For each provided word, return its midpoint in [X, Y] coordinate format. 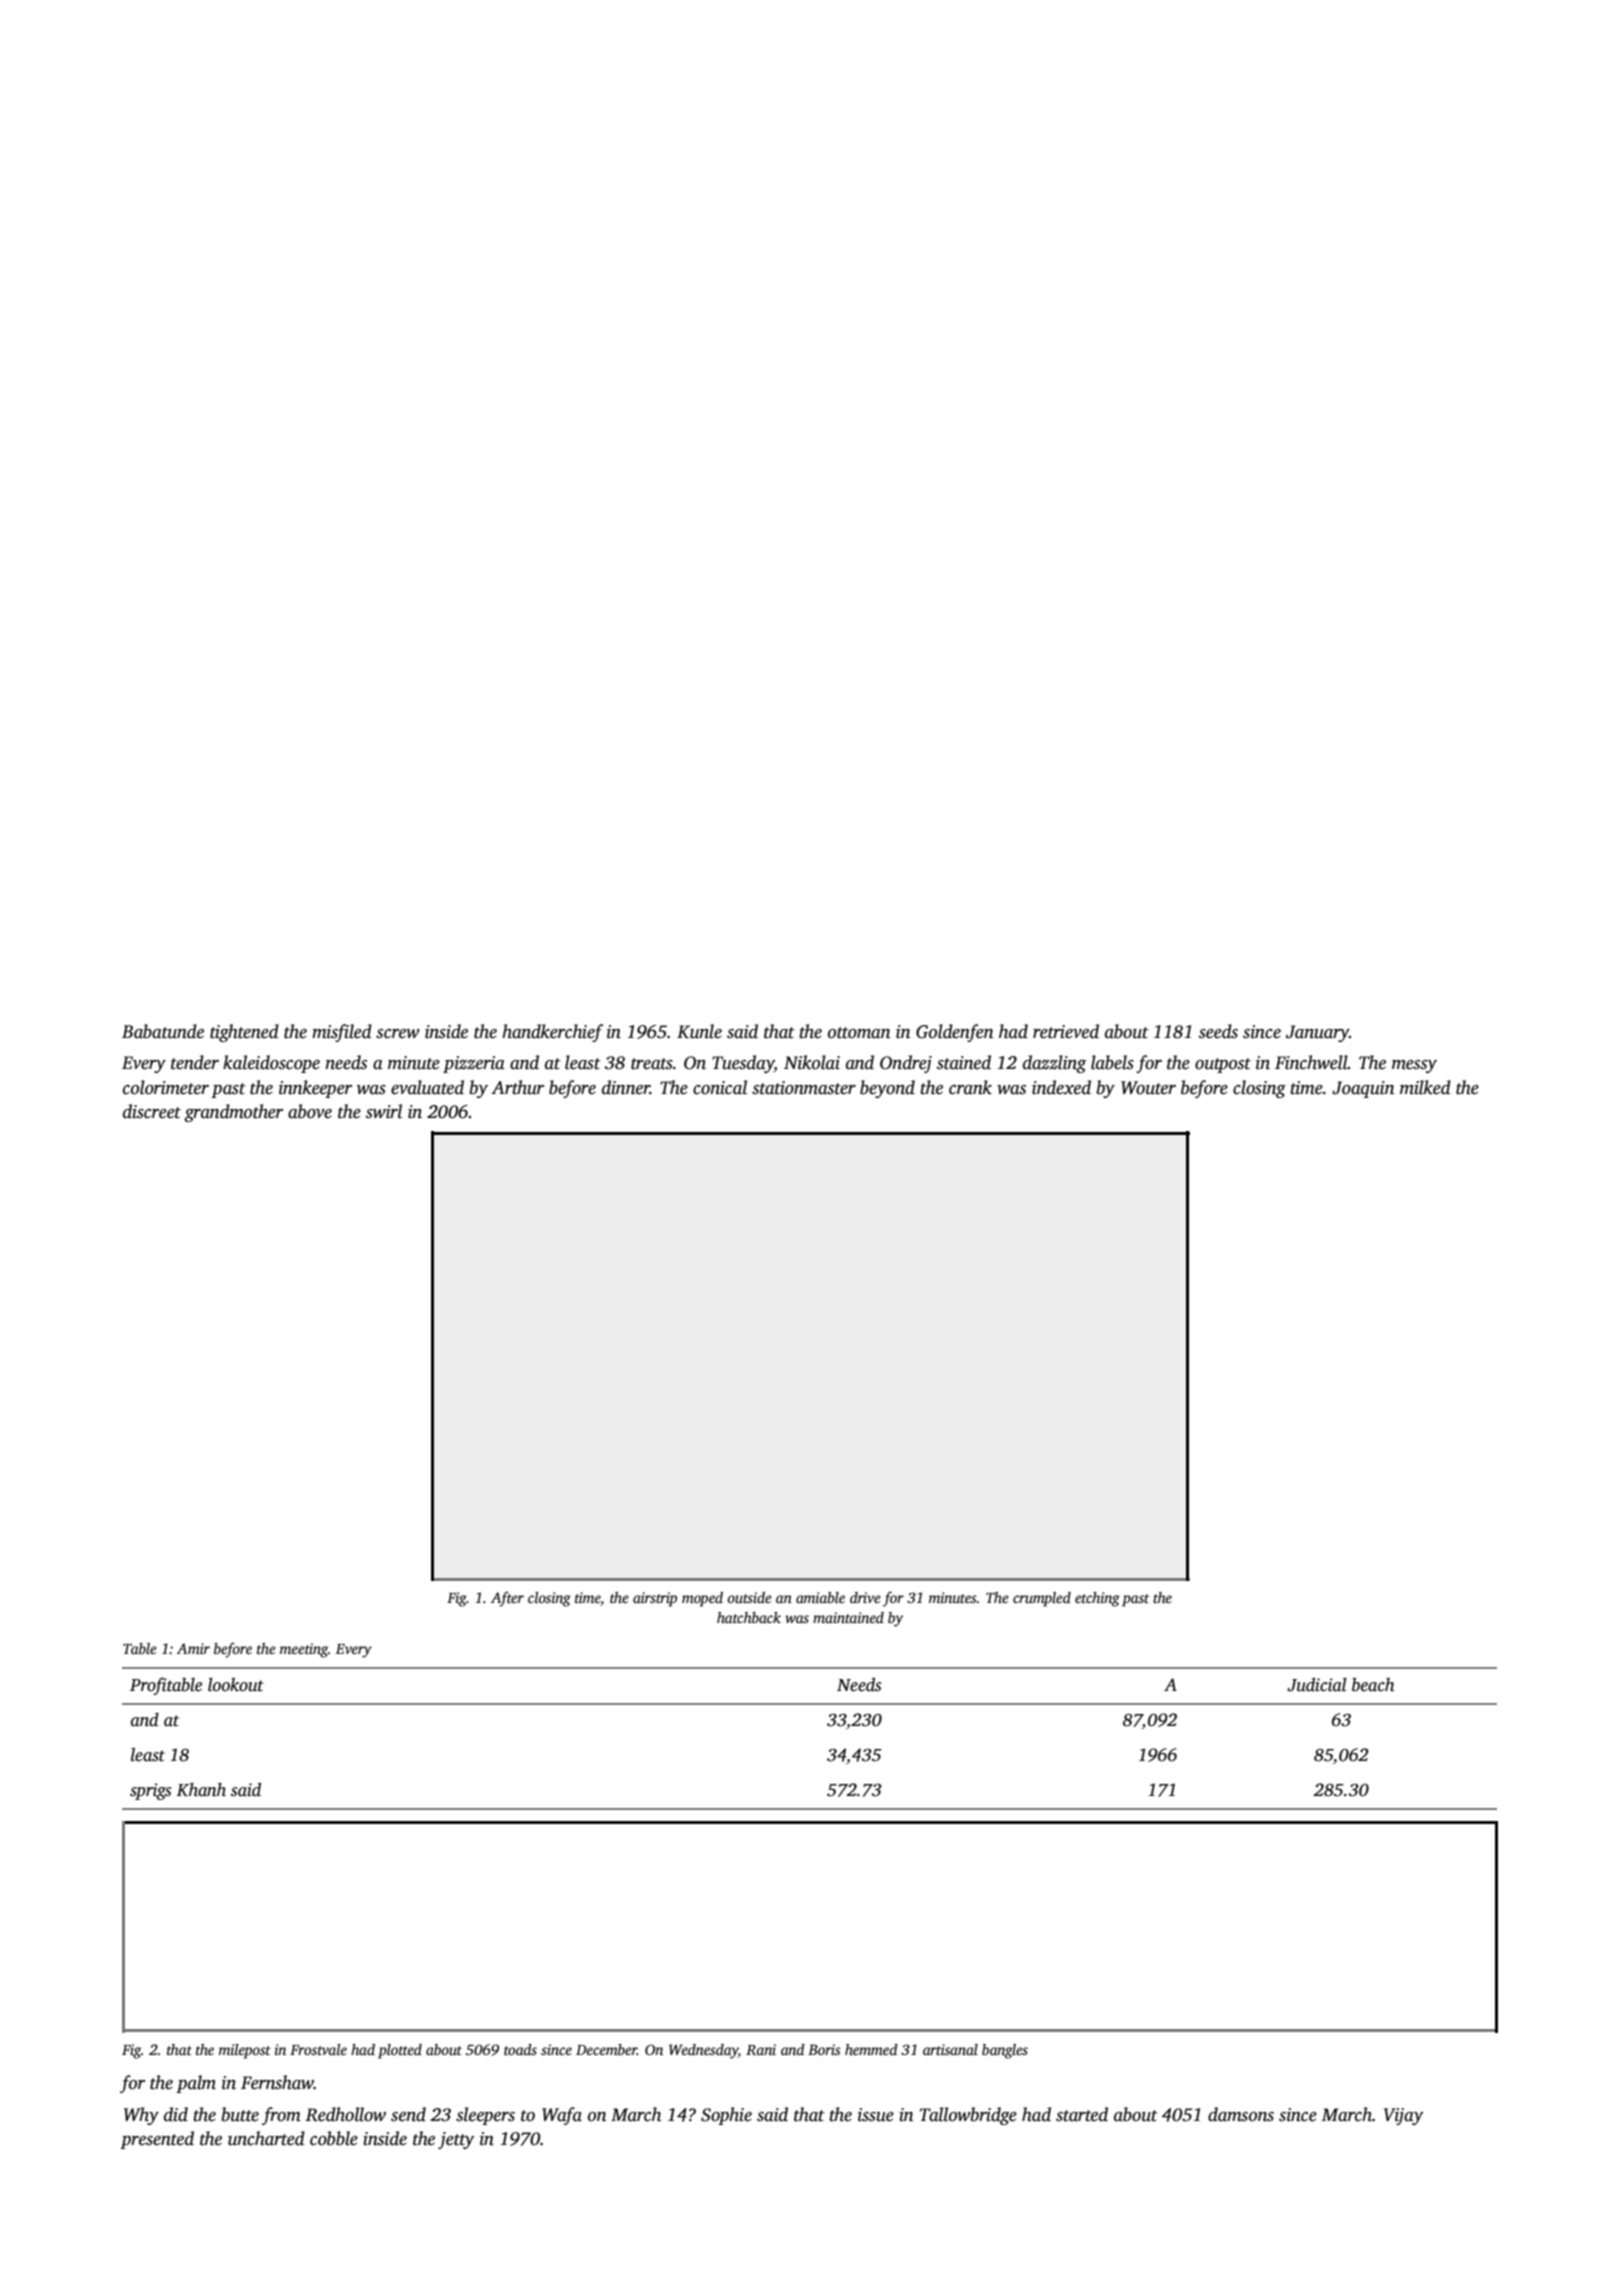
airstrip [655, 1599]
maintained [848, 1617]
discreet [152, 1111]
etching [1097, 1599]
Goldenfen [955, 1033]
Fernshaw [277, 2082]
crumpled [1042, 1599]
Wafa [562, 2116]
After [507, 1599]
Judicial [1317, 1685]
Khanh [201, 1790]
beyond [887, 1089]
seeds [1218, 1031]
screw [398, 1034]
